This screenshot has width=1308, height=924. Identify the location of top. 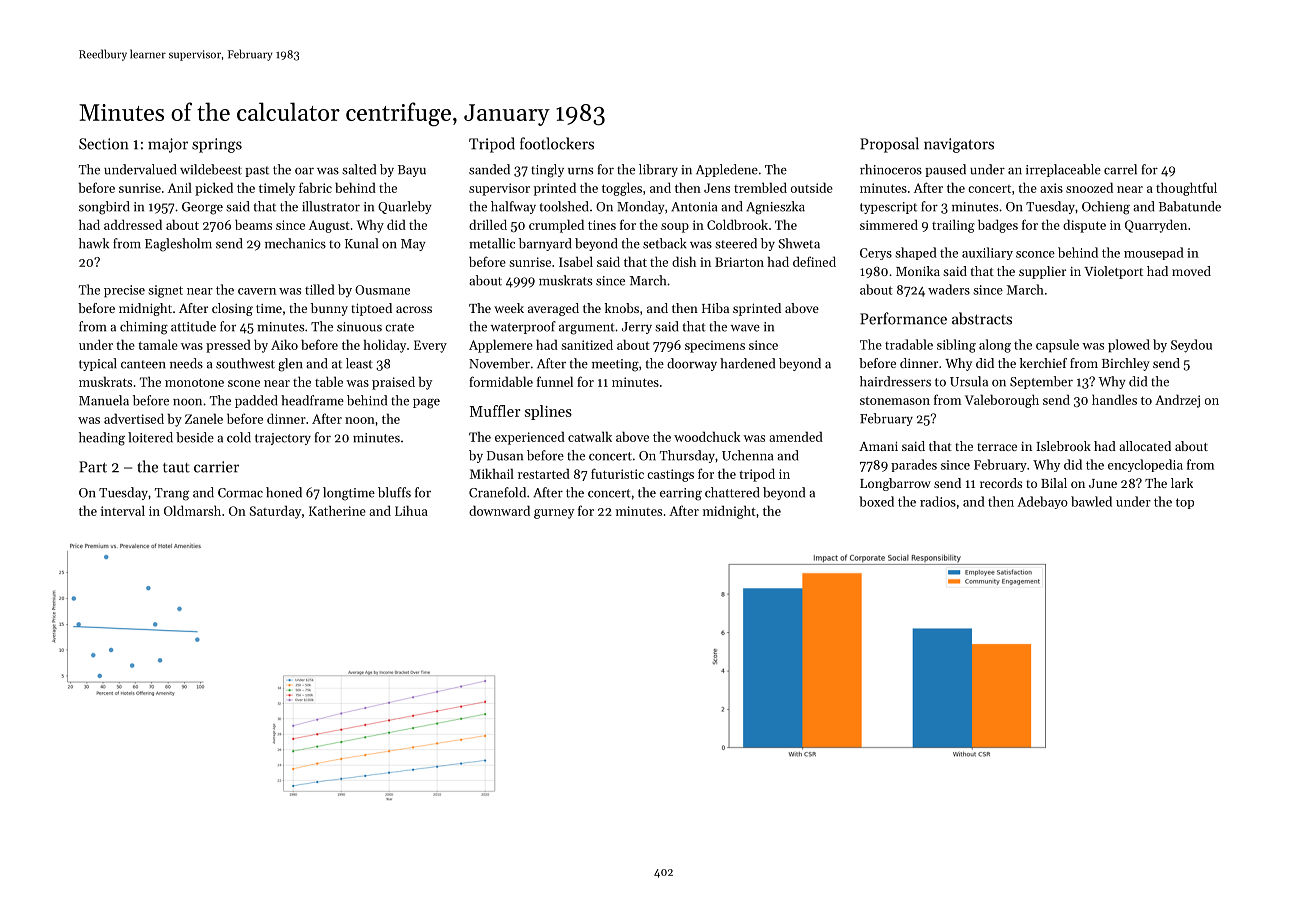
(1185, 503).
